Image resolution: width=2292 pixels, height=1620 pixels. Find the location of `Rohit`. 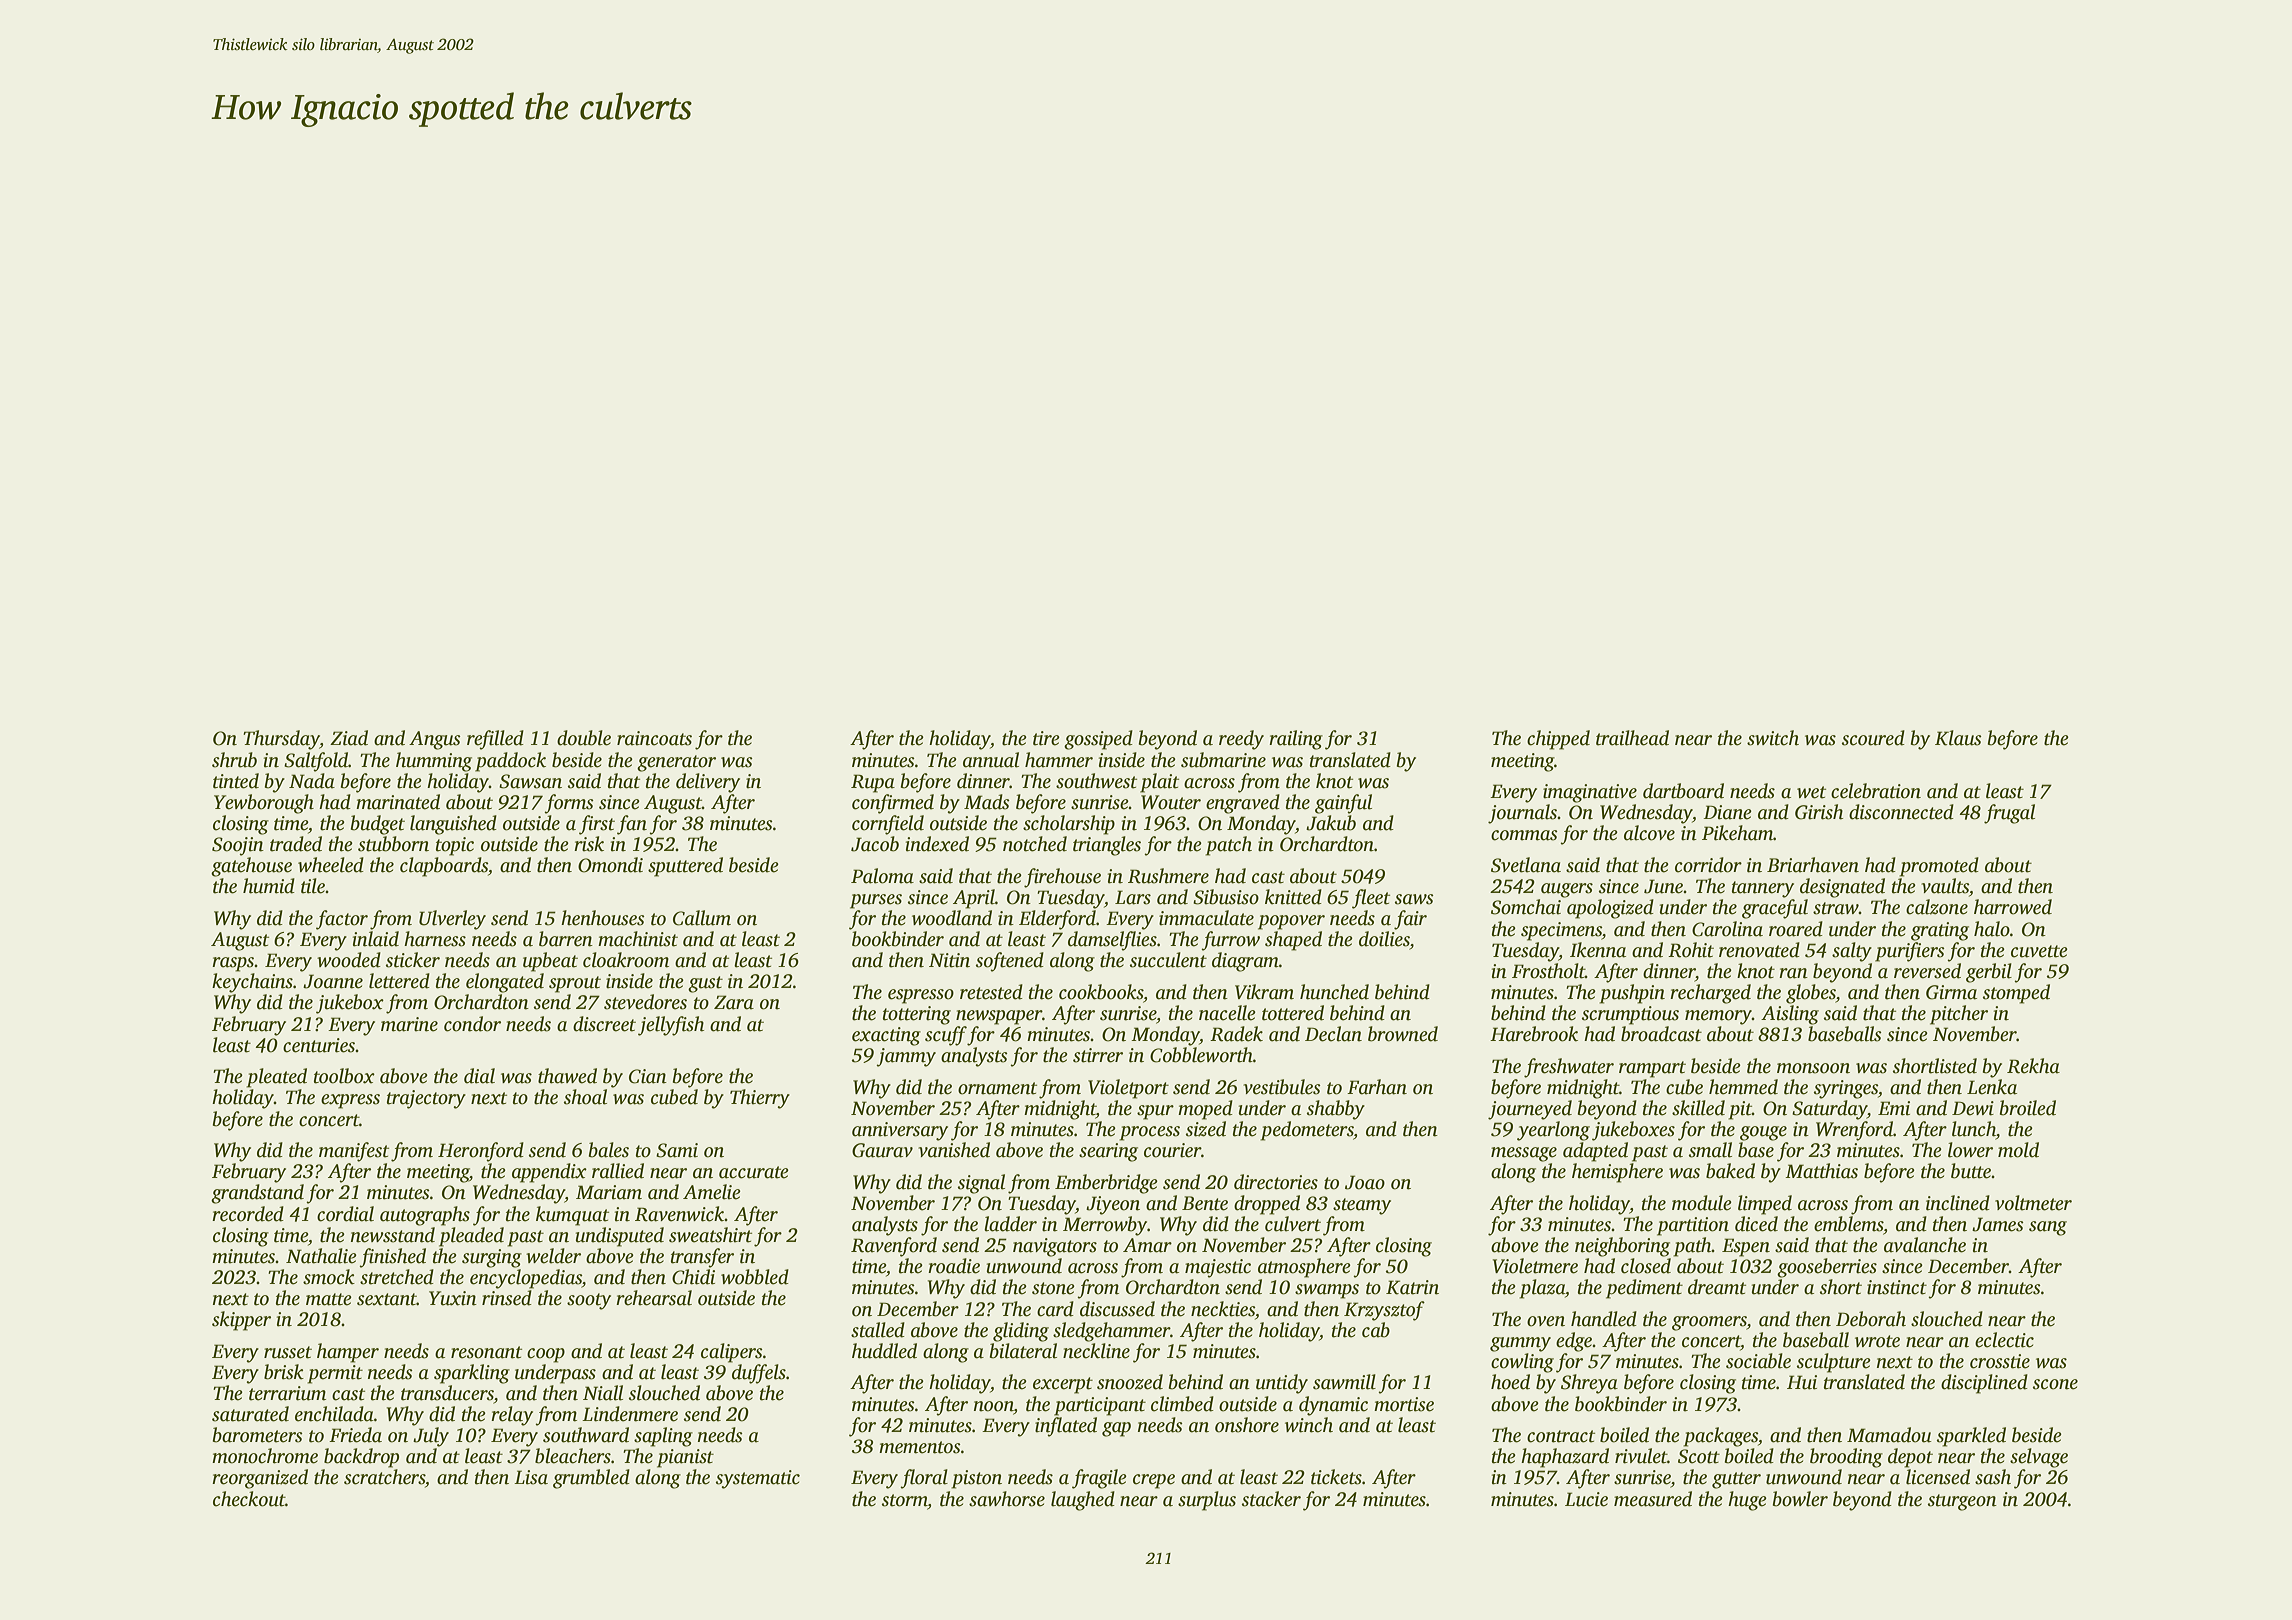

Rohit is located at coordinates (1691, 950).
